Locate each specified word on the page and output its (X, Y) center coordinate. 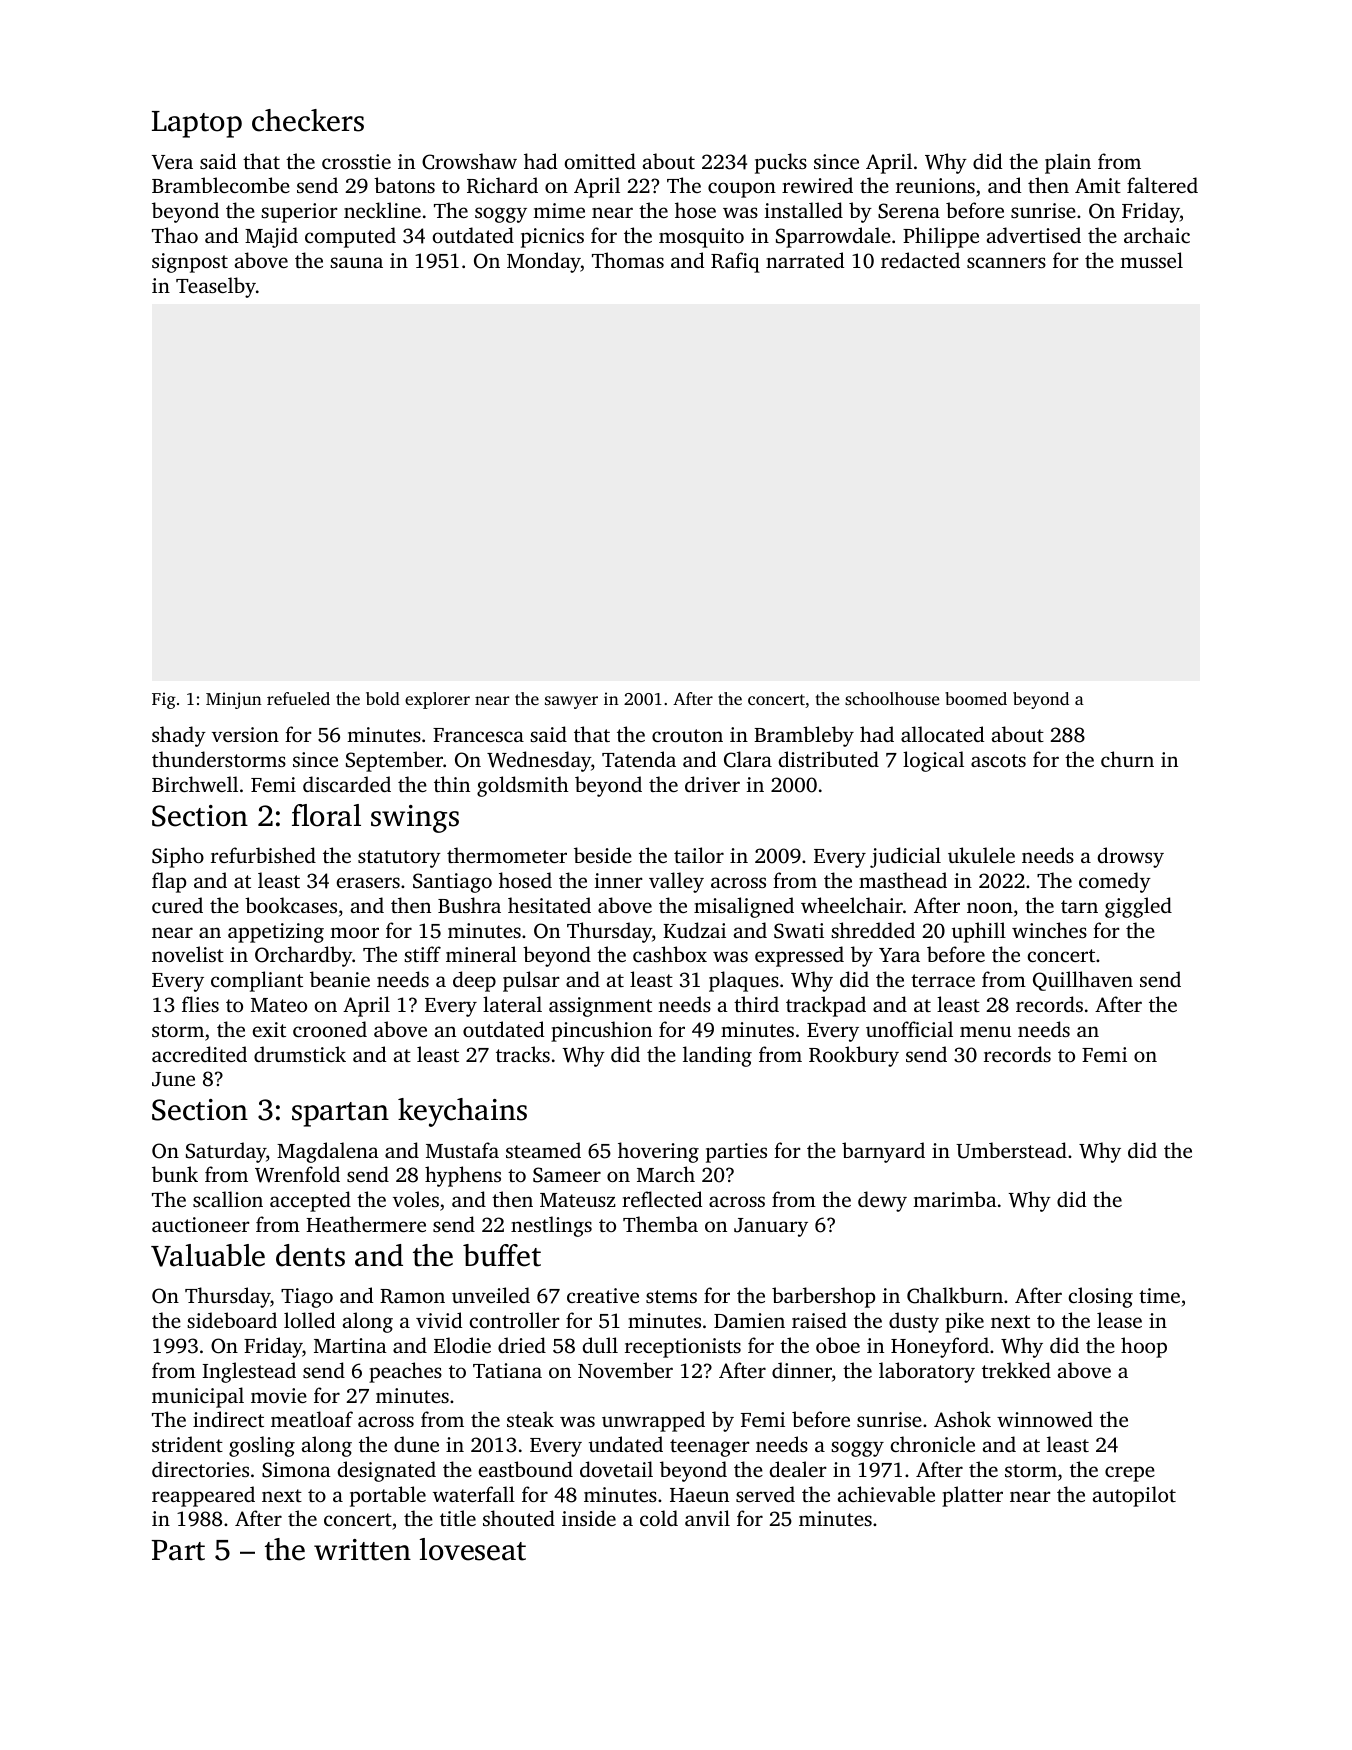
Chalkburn (955, 1295)
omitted (600, 161)
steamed (543, 1150)
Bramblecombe (221, 185)
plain (1068, 163)
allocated (942, 734)
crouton (687, 735)
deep (474, 981)
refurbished (263, 855)
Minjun (234, 700)
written (362, 1550)
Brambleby (804, 736)
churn (1127, 759)
